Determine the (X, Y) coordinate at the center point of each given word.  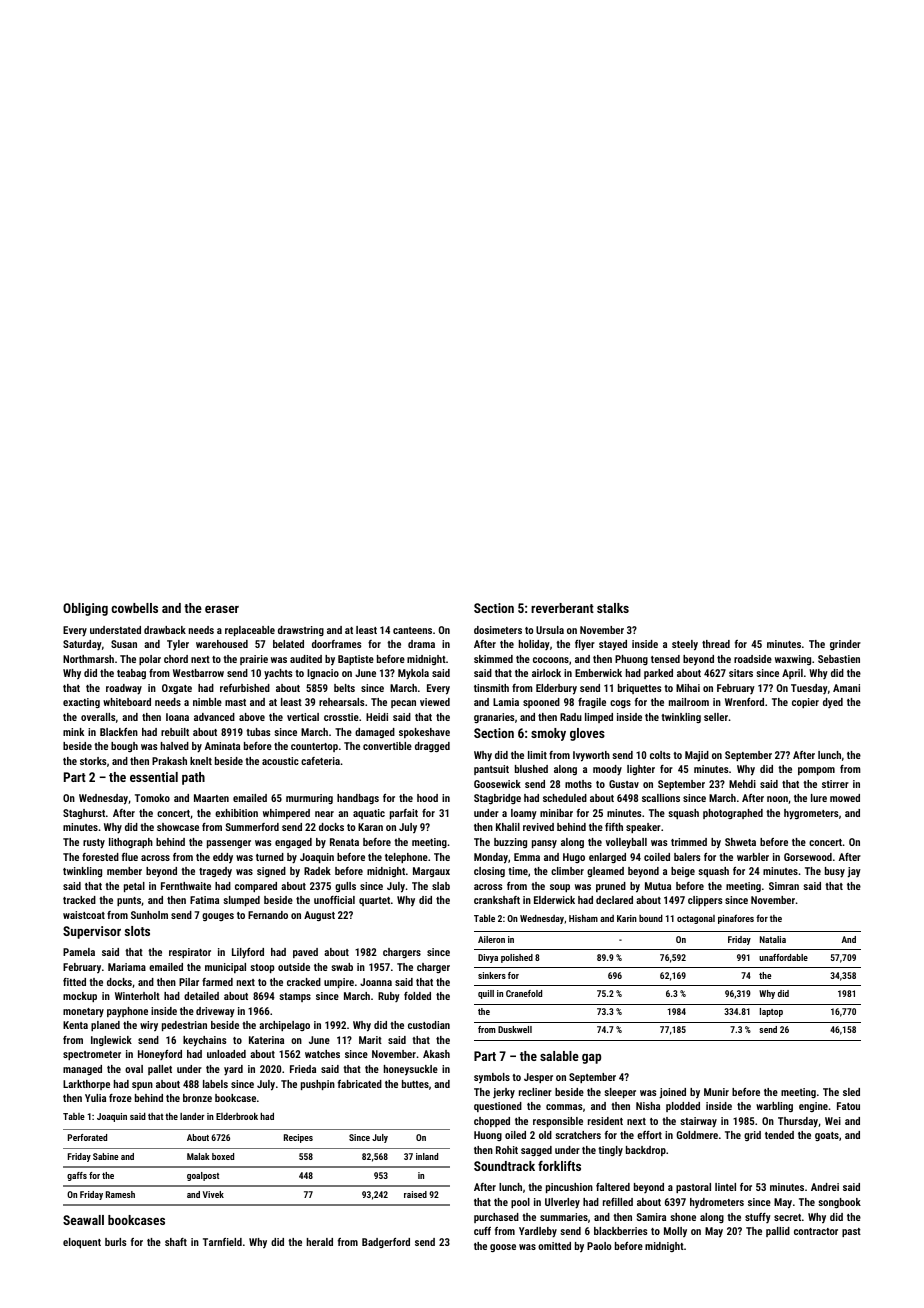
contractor (816, 1231)
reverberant (562, 608)
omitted (554, 1246)
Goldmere (697, 1135)
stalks (613, 608)
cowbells (134, 608)
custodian (429, 1025)
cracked (304, 982)
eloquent (82, 1243)
